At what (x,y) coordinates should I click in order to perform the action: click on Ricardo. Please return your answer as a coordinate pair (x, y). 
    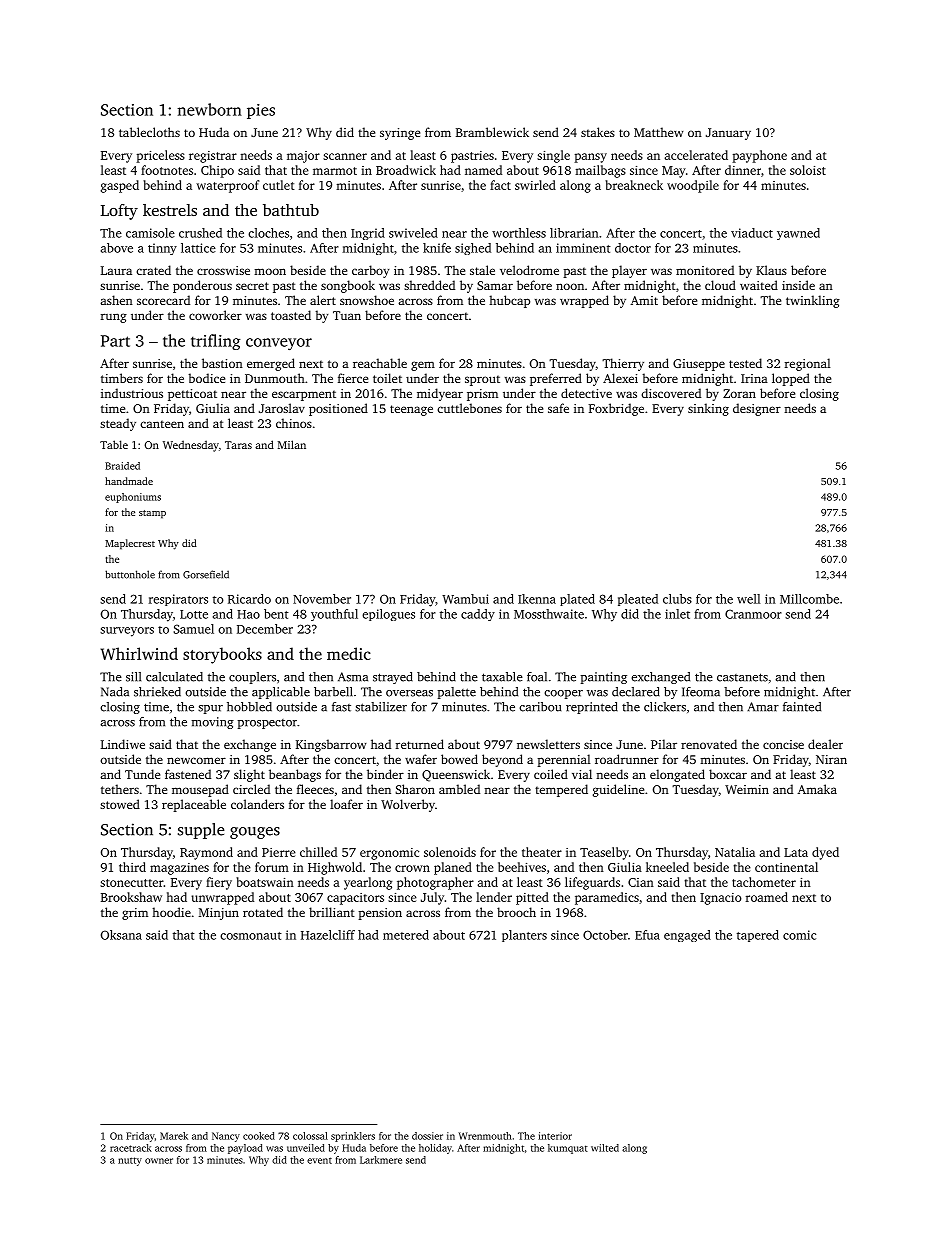
    Looking at the image, I should click on (249, 599).
